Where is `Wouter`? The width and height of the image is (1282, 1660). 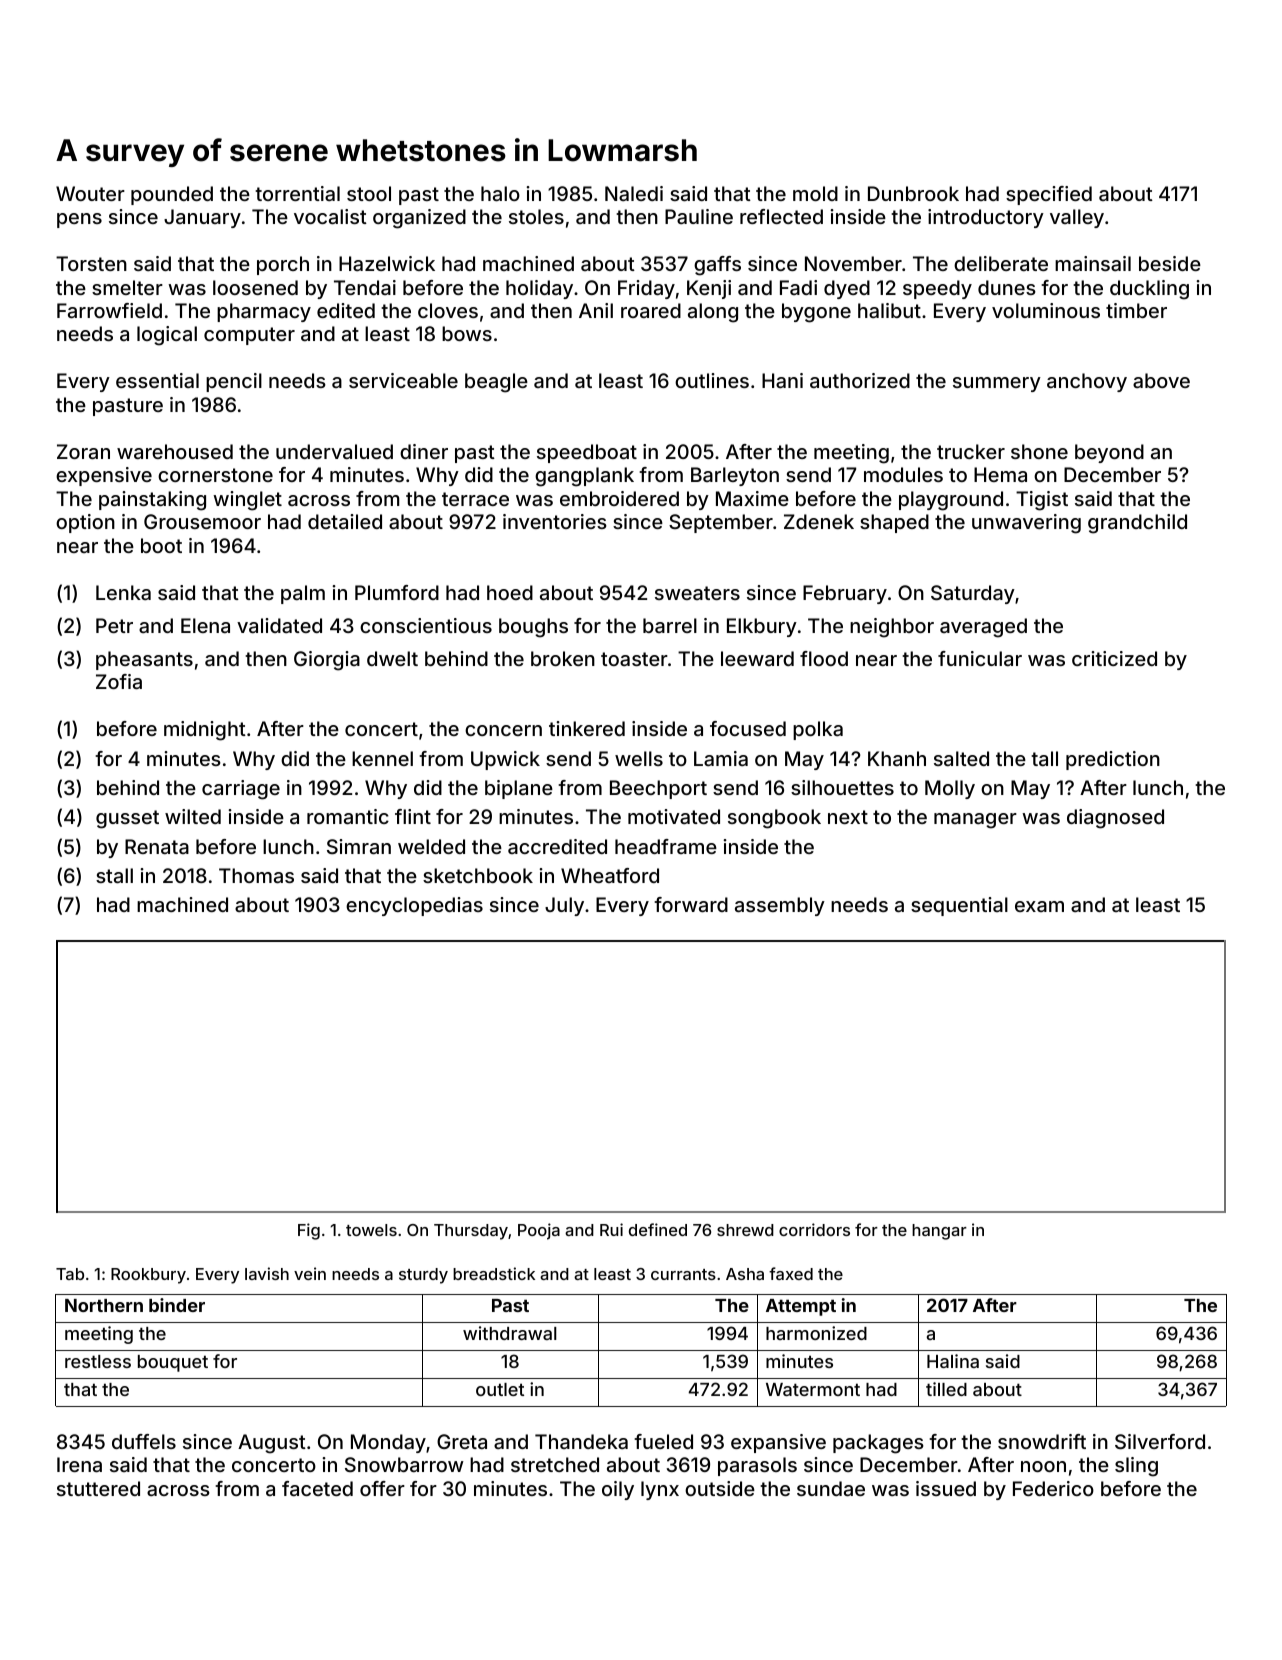 Wouter is located at coordinates (90, 193).
